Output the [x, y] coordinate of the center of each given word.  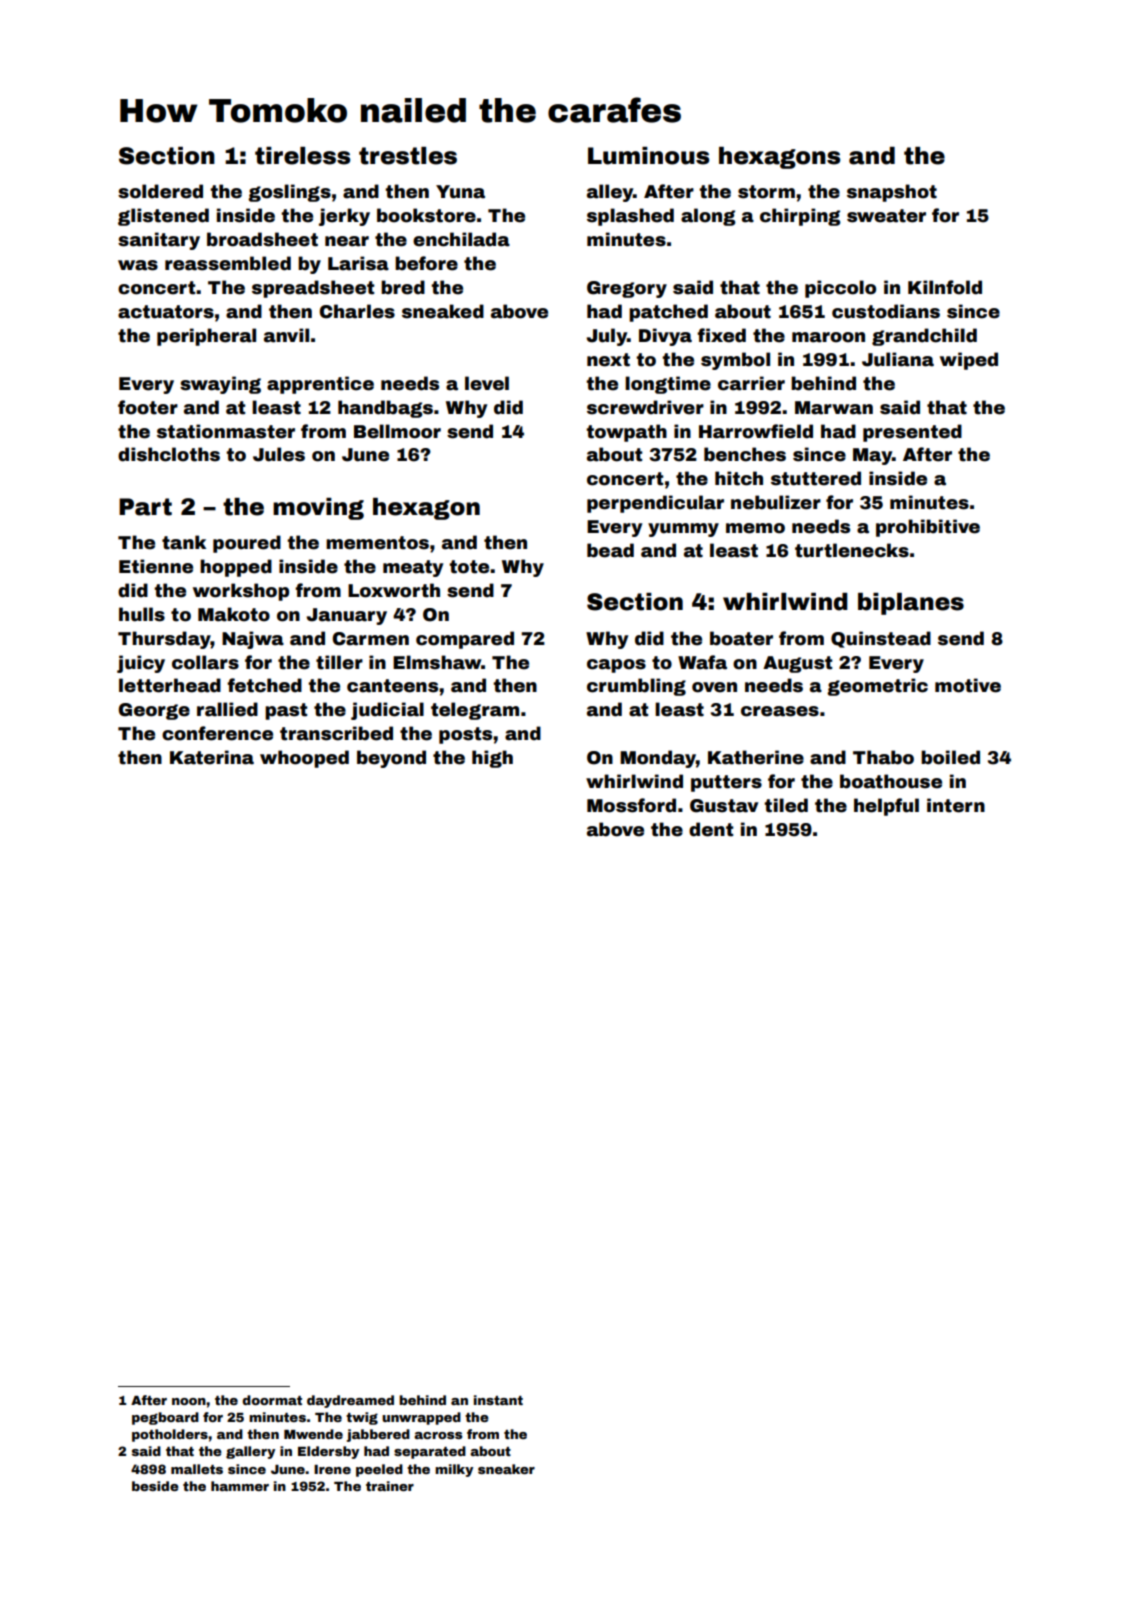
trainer [390, 1486]
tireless [302, 156]
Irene [332, 1469]
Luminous [648, 156]
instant [498, 1400]
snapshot [892, 193]
